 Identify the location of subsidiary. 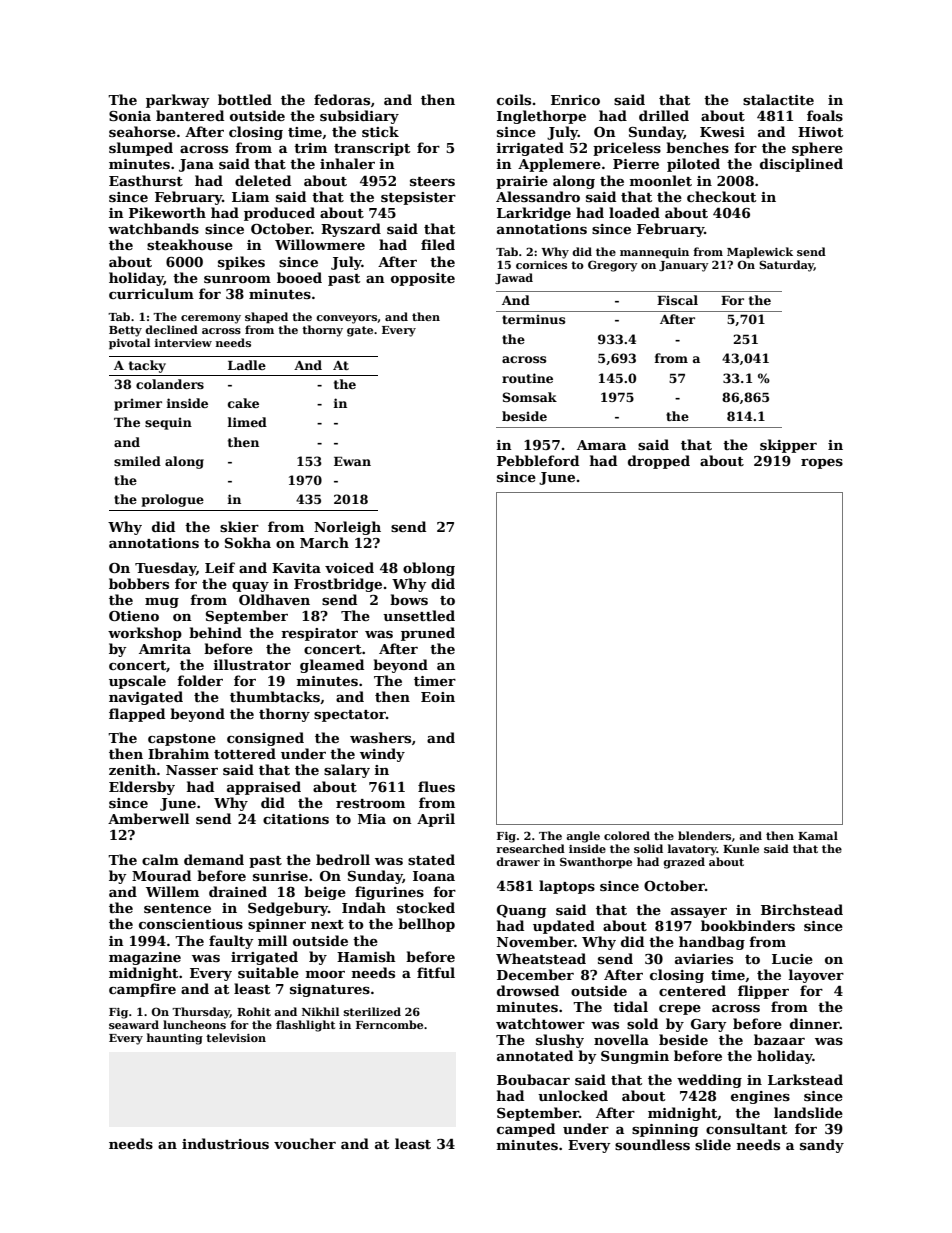
(359, 117).
